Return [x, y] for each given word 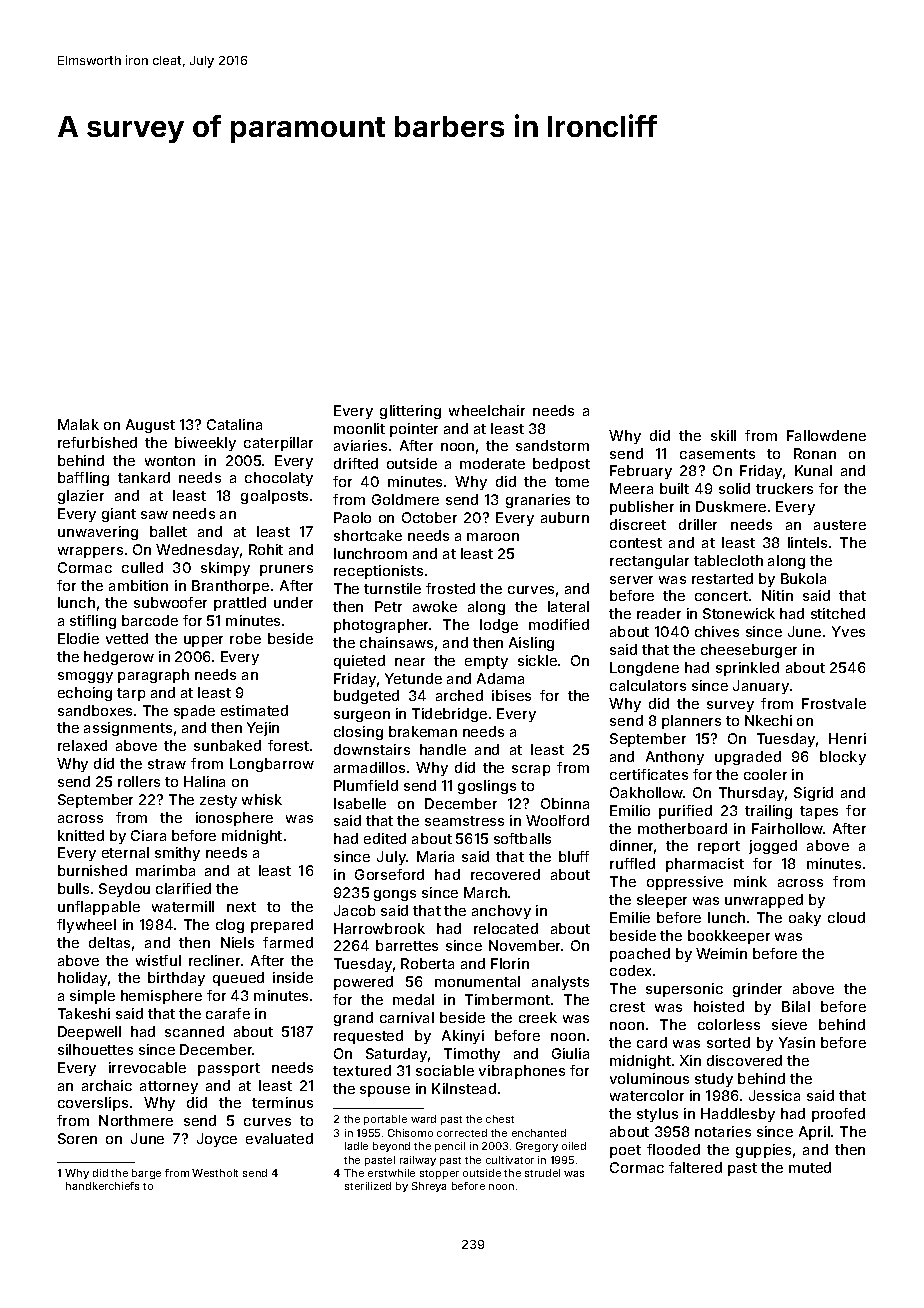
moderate [492, 463]
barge [146, 1174]
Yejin [263, 729]
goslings [487, 787]
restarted [722, 578]
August [150, 426]
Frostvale [834, 703]
